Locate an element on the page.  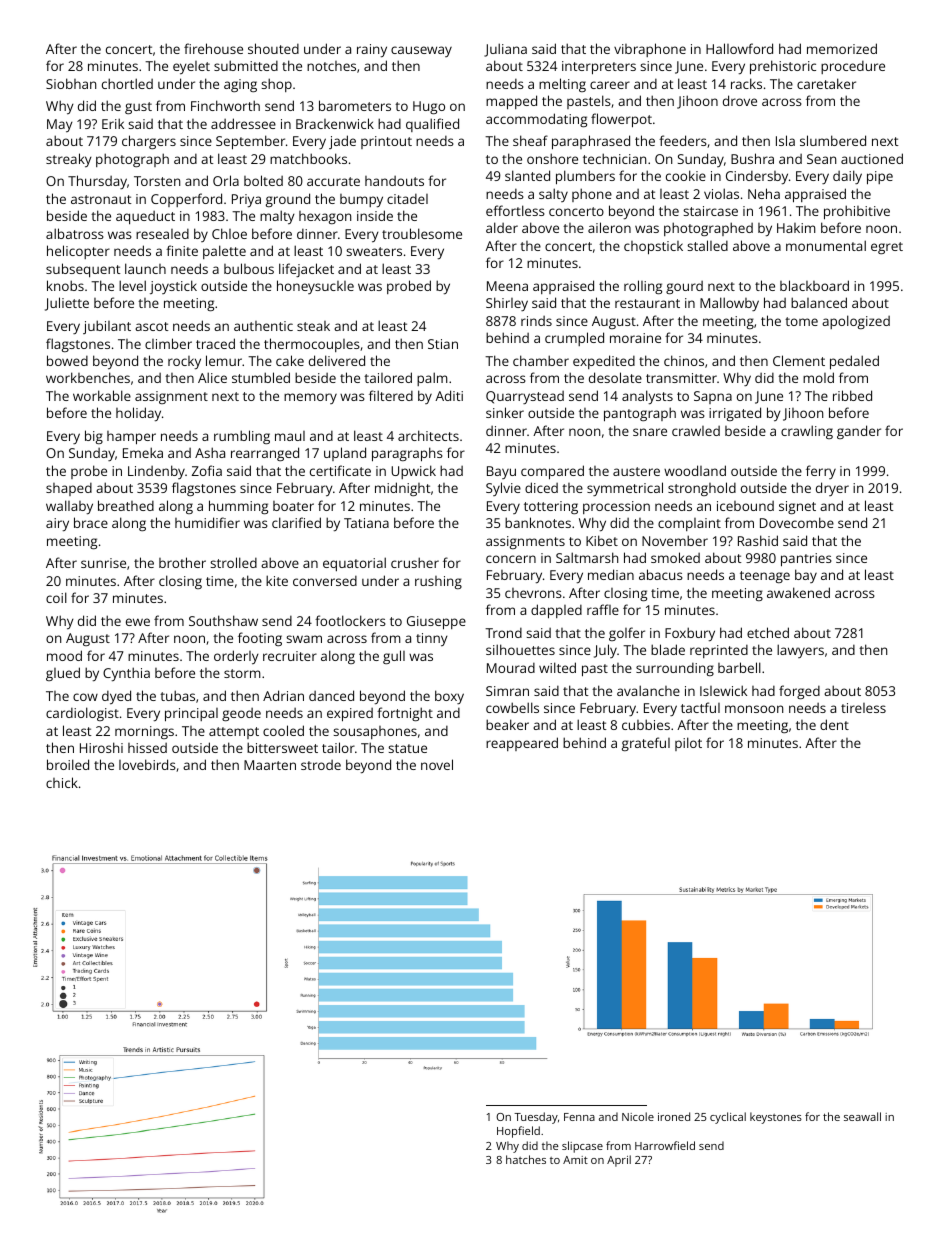
Fenna is located at coordinates (579, 1117).
